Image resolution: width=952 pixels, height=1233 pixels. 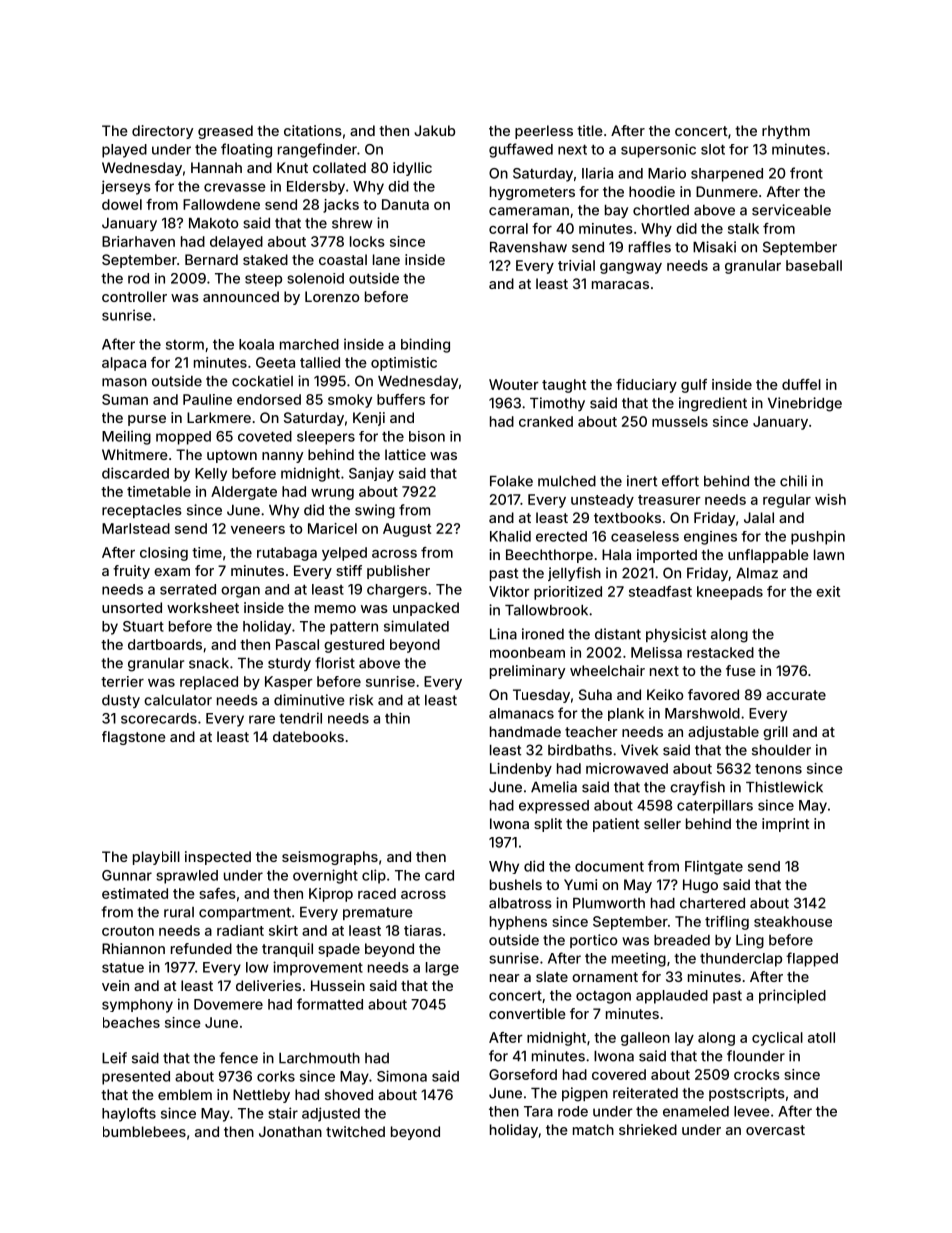 What do you see at coordinates (425, 345) in the page?
I see `binding` at bounding box center [425, 345].
